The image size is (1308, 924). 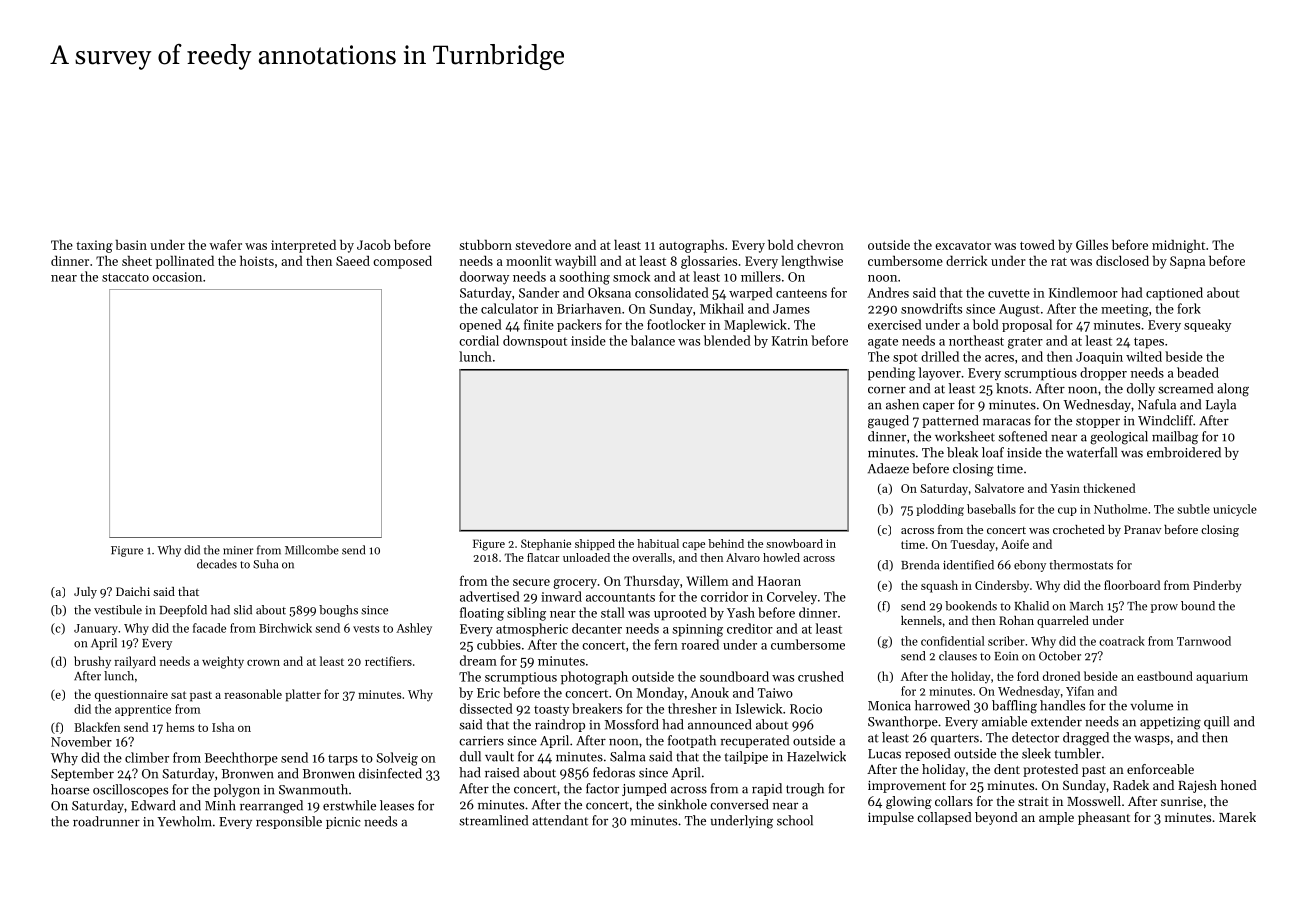 What do you see at coordinates (185, 821) in the screenshot?
I see `Yewholm` at bounding box center [185, 821].
